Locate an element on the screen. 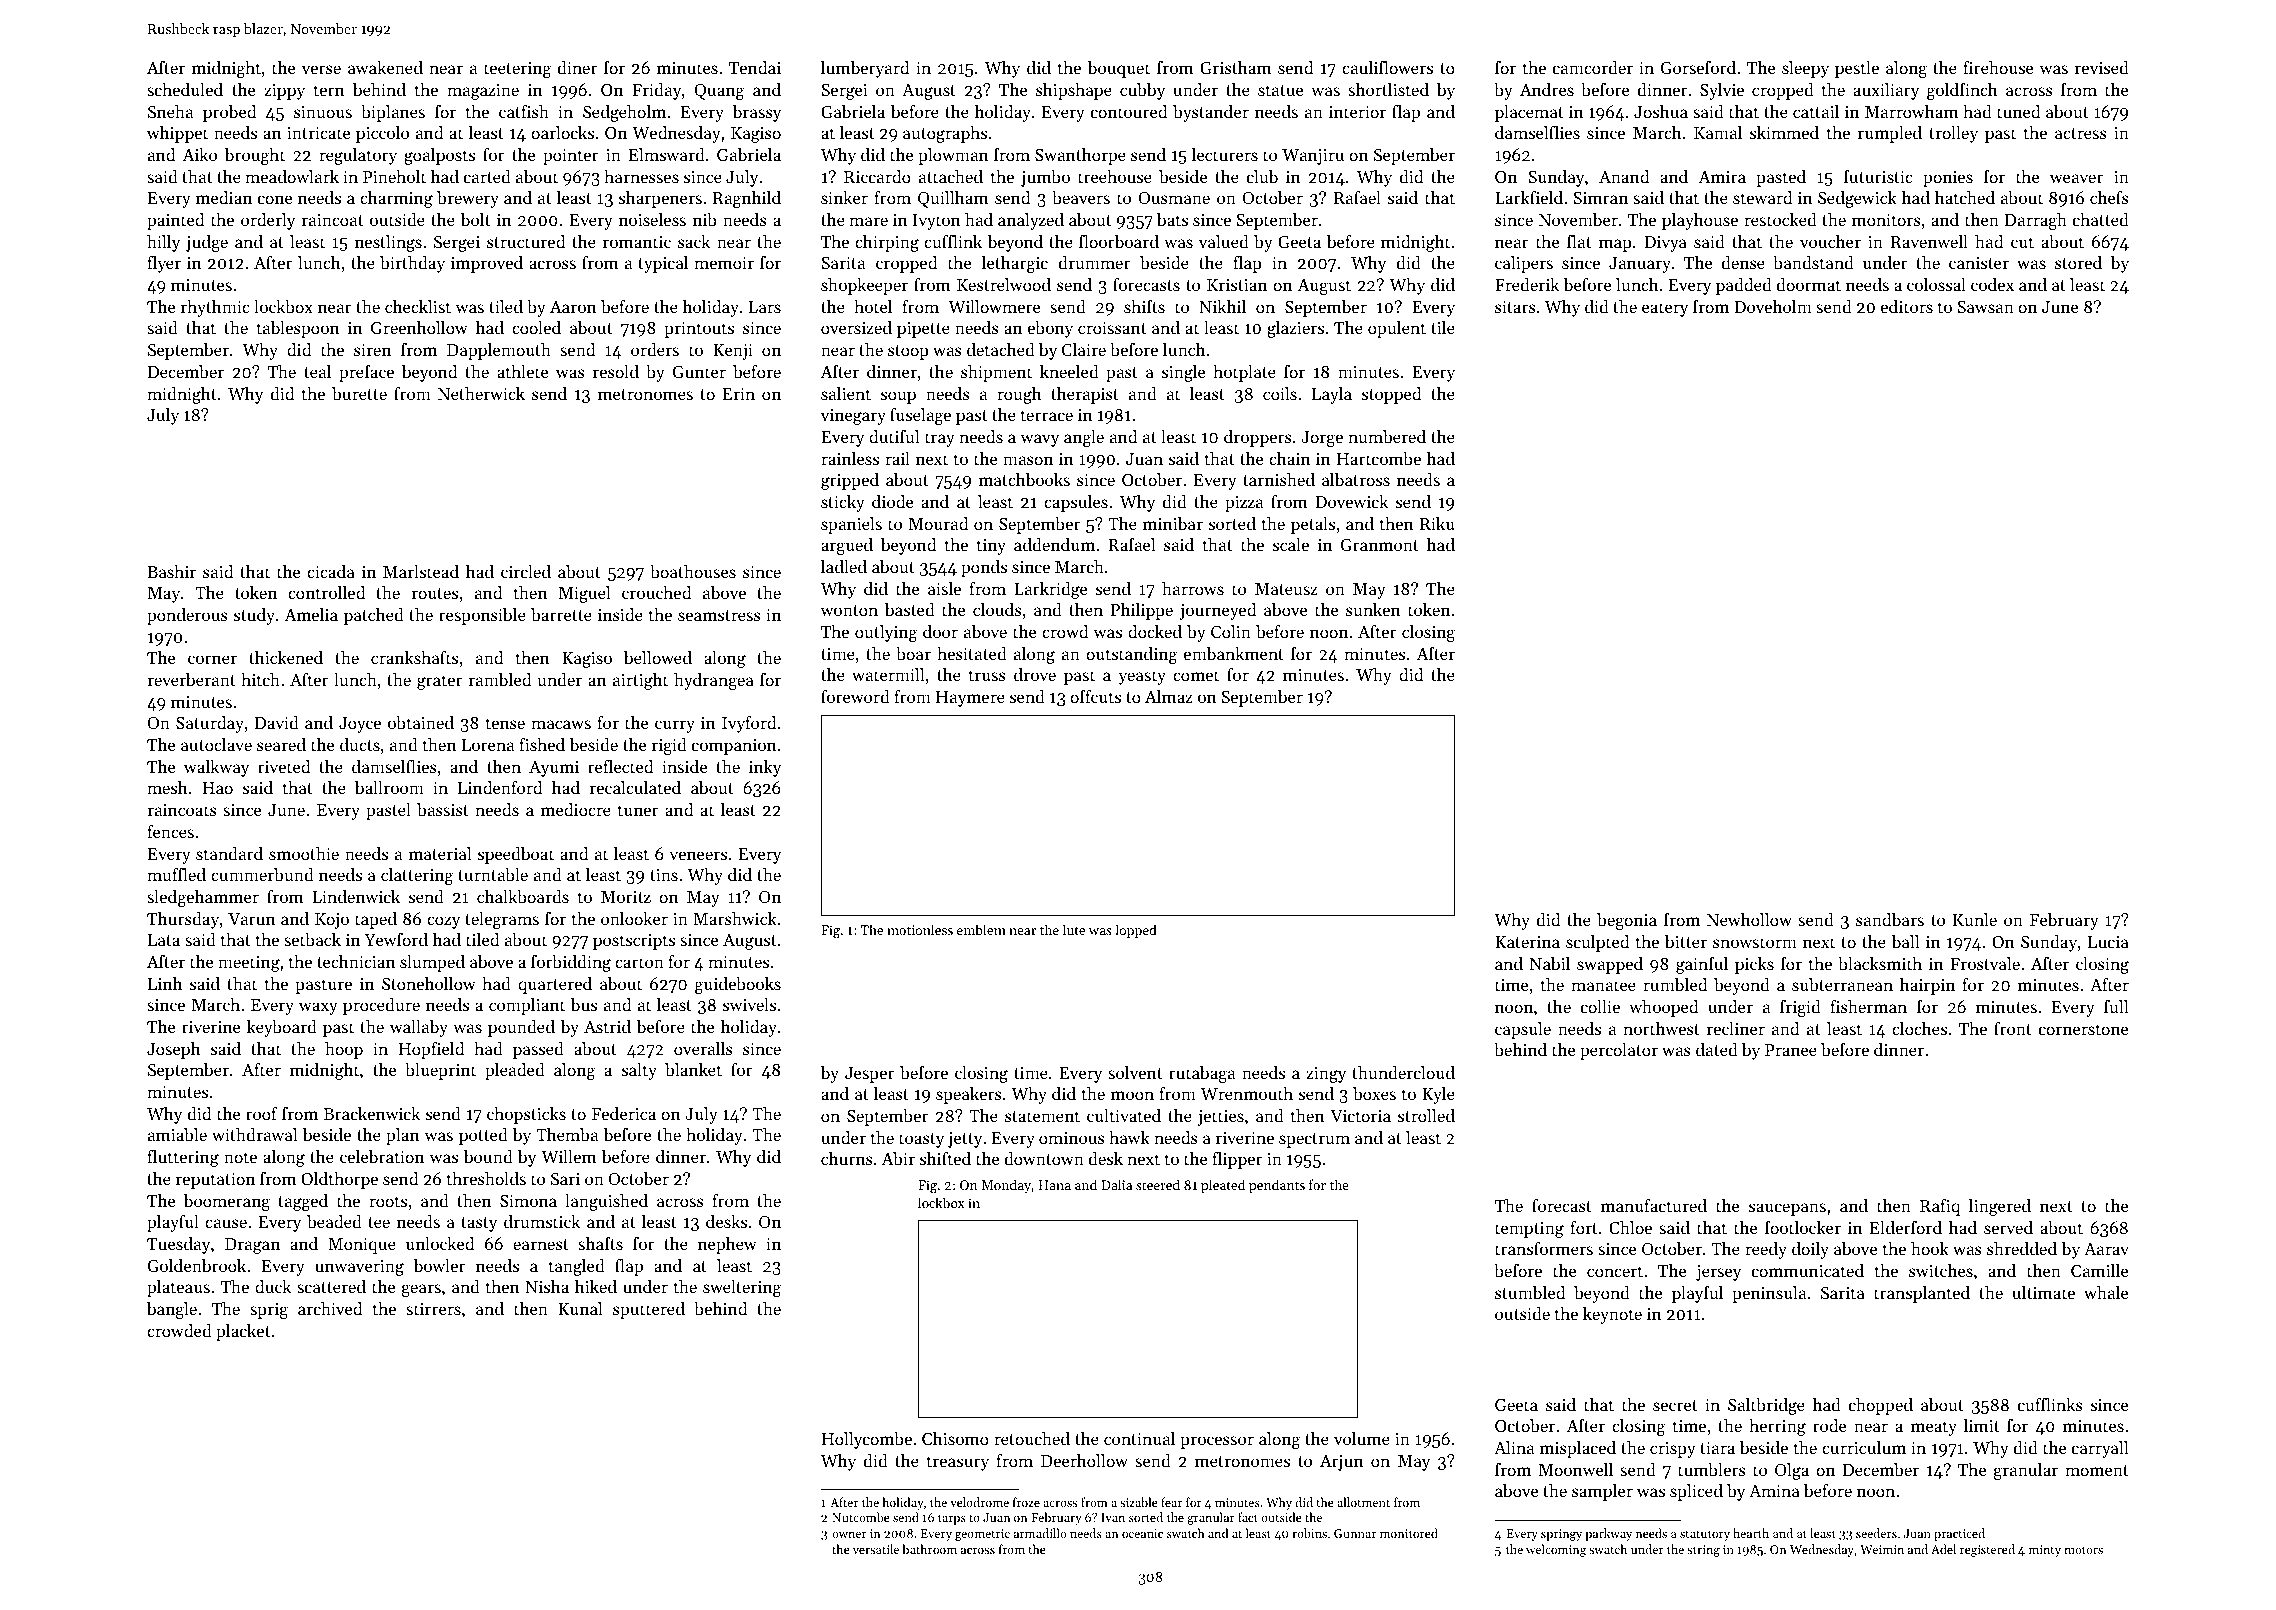 The height and width of the screenshot is (1610, 2276). weaver is located at coordinates (2077, 178).
